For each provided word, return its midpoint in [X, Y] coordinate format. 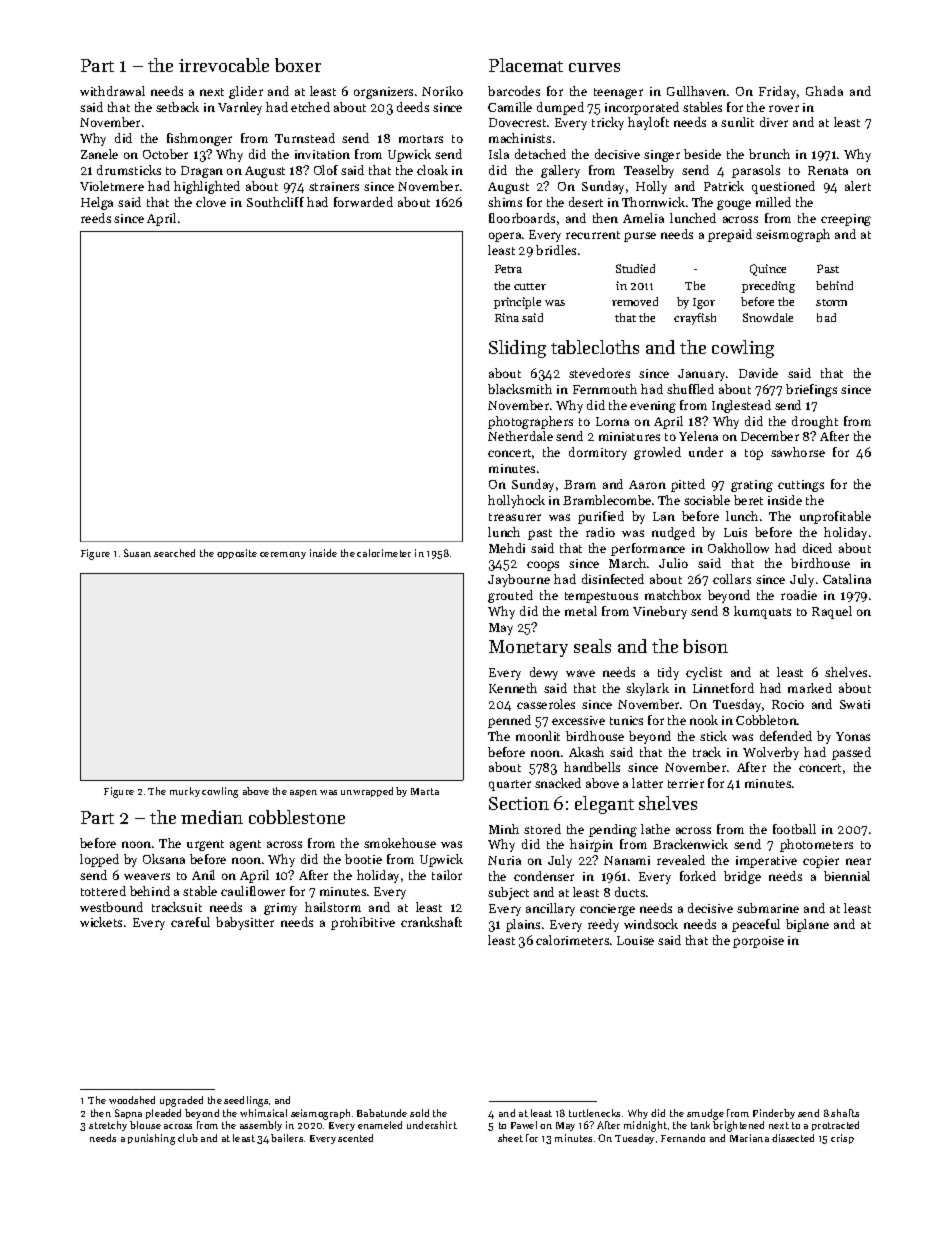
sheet [510, 1138]
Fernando [683, 1138]
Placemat [526, 65]
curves [594, 67]
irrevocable [224, 65]
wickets [101, 922]
